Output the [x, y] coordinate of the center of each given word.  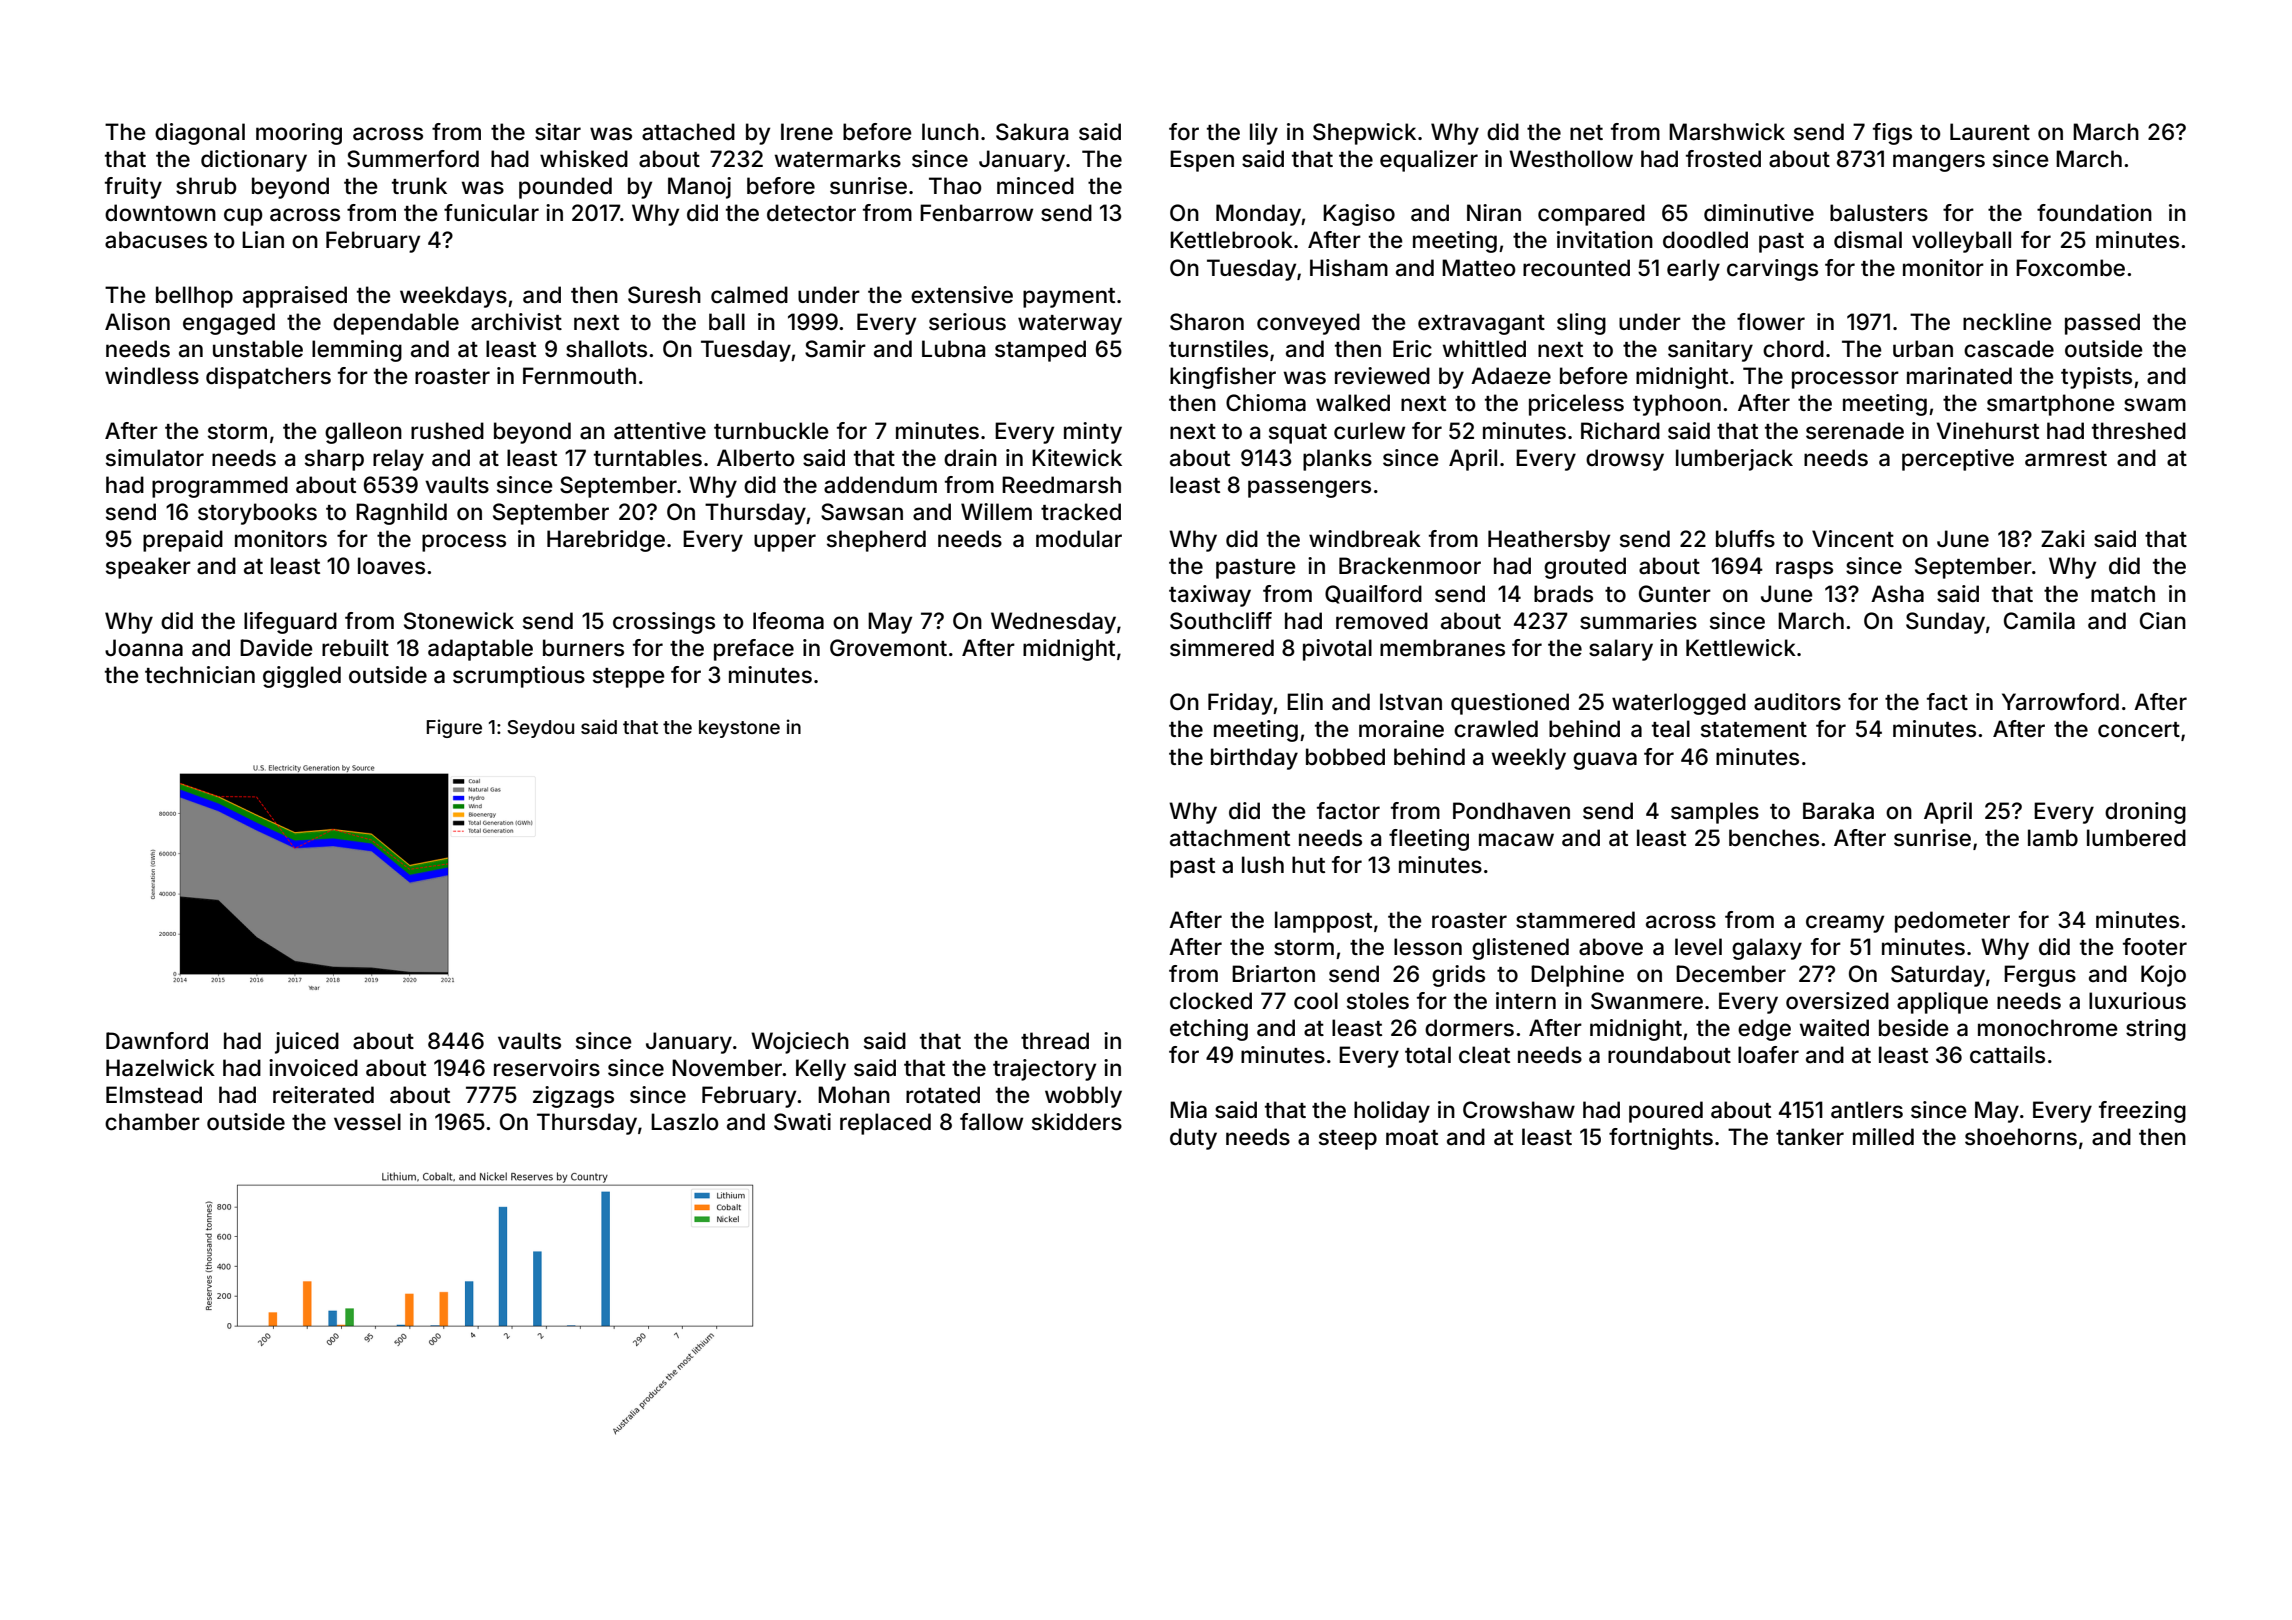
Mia [1188, 1110]
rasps [1804, 570]
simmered [1222, 648]
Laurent [1990, 132]
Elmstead [154, 1095]
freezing [2142, 1112]
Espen [1202, 161]
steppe [629, 678]
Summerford [413, 159]
